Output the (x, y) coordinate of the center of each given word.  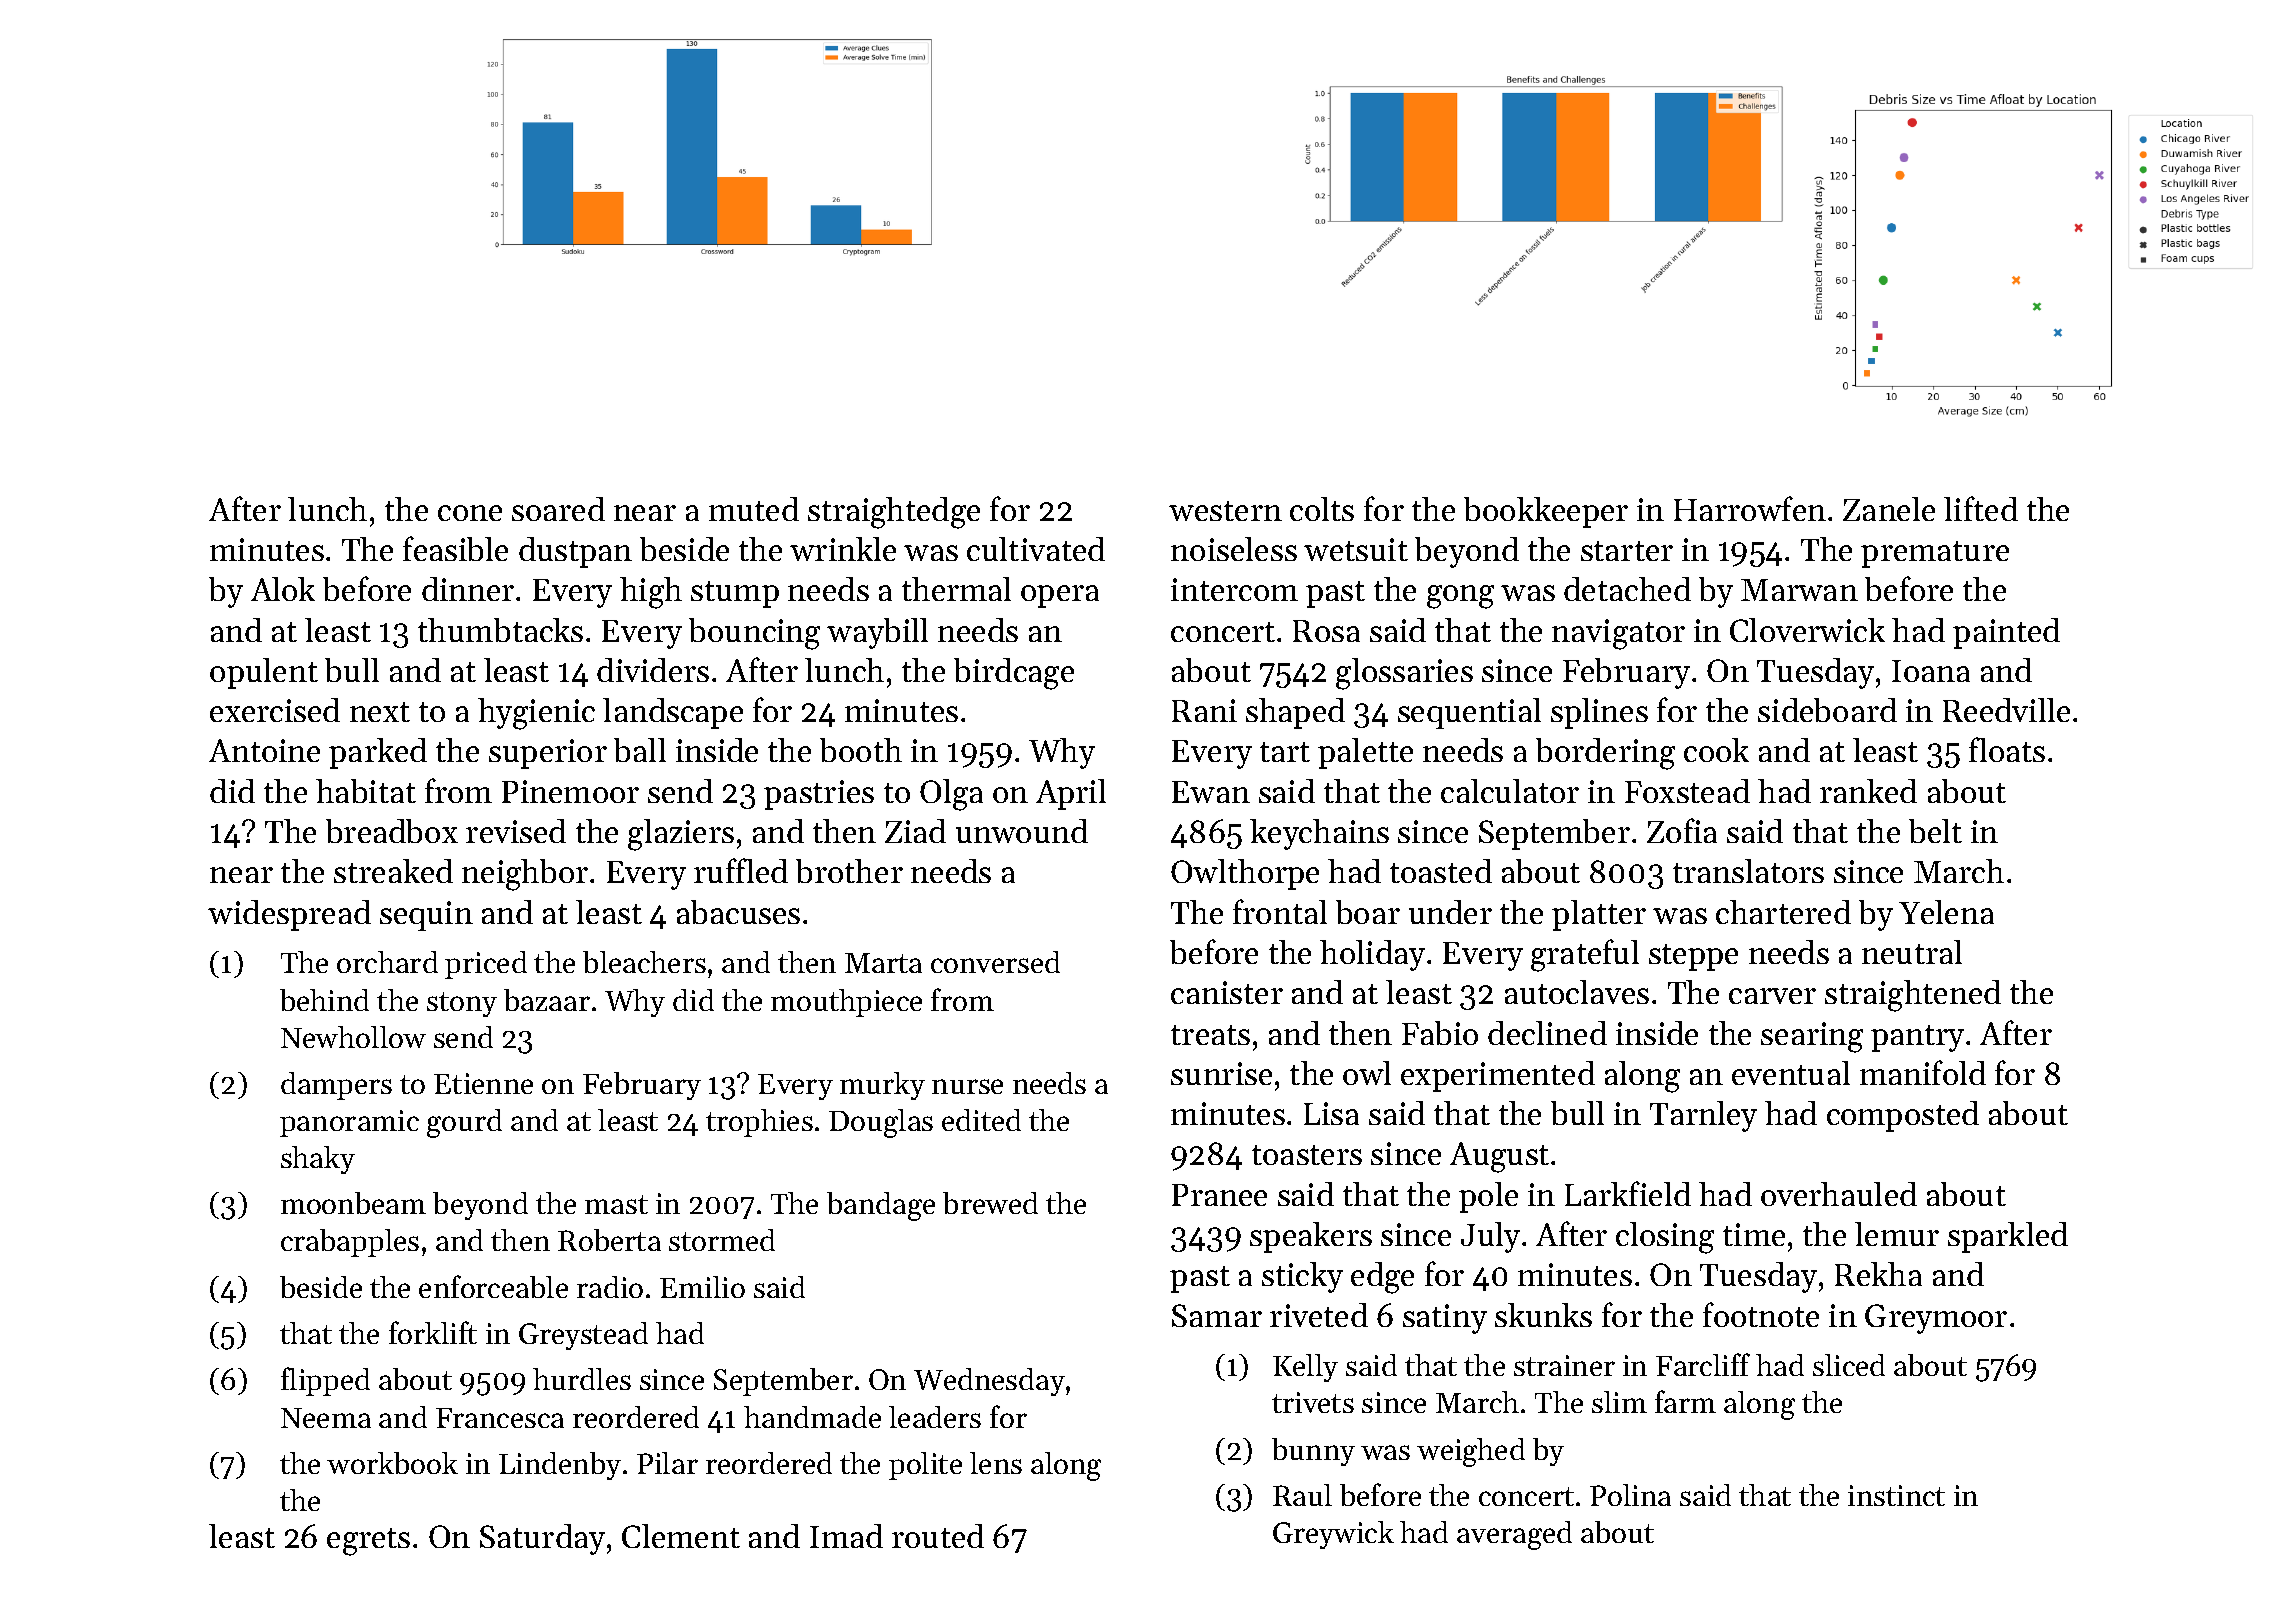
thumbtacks (500, 630)
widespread (289, 915)
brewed (990, 1203)
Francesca (500, 1418)
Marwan (1799, 590)
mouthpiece (846, 1003)
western (1225, 511)
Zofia (1682, 830)
